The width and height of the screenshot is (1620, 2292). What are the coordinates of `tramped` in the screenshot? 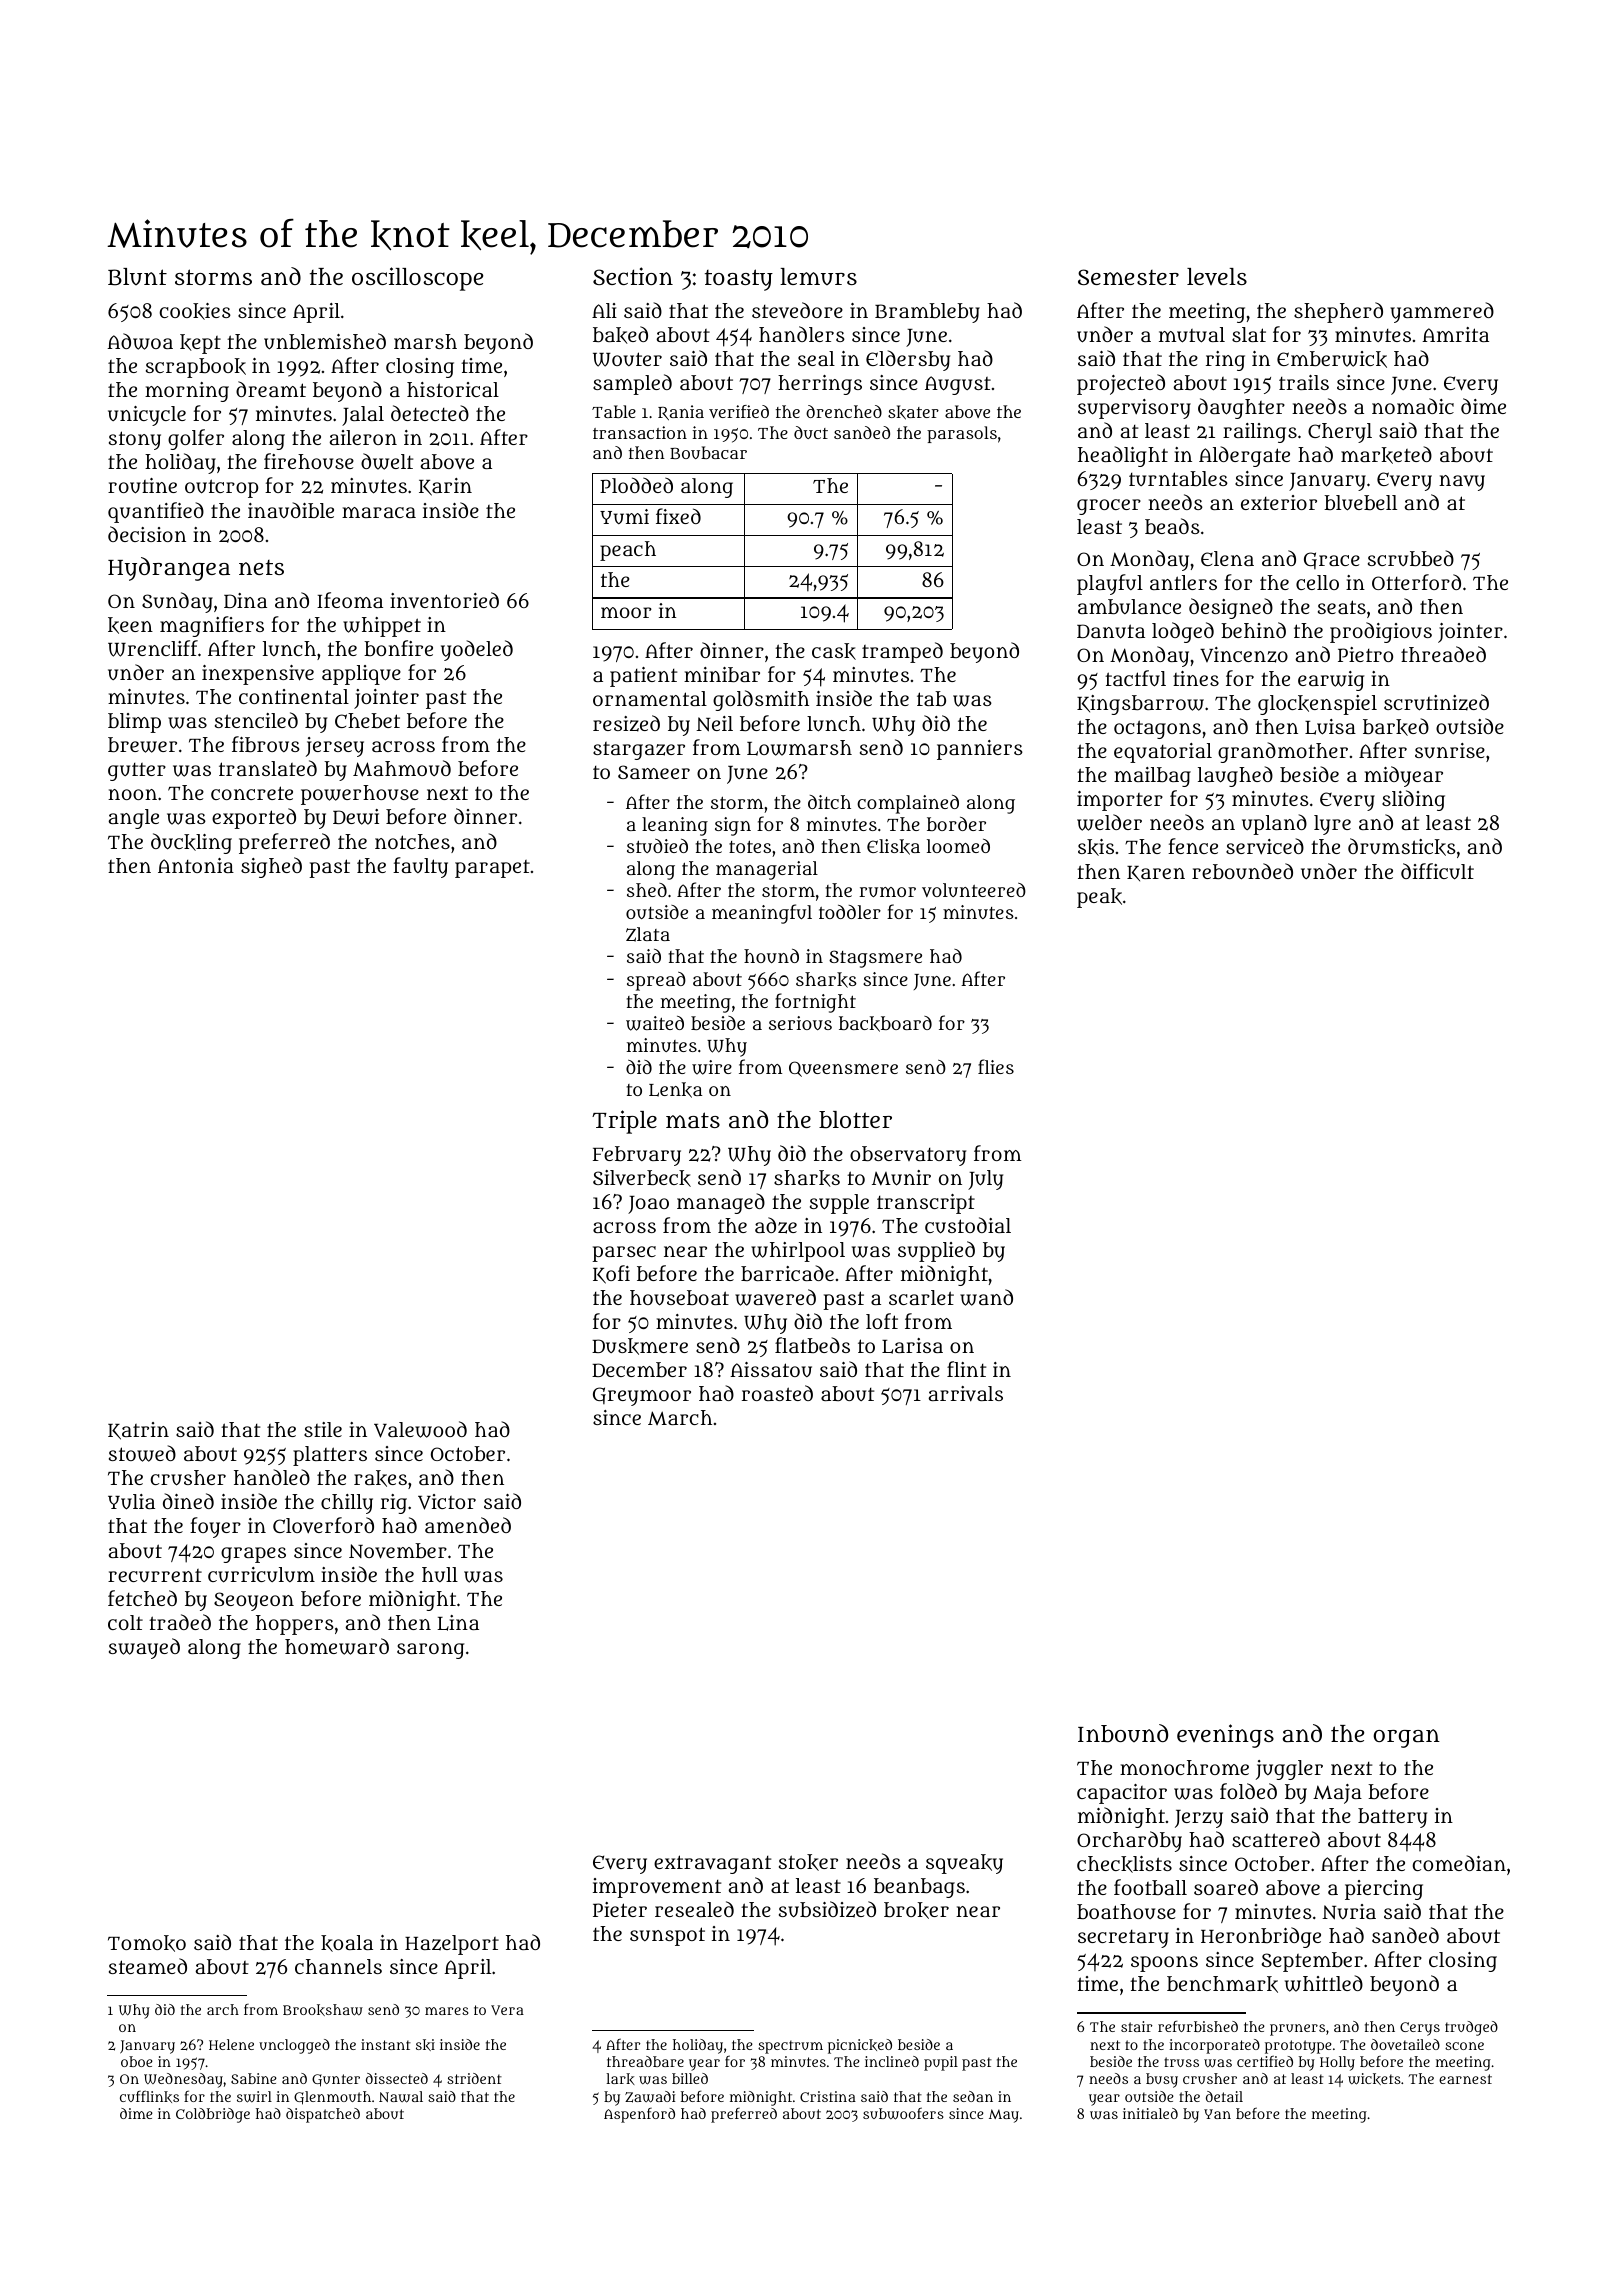 It's located at (902, 652).
